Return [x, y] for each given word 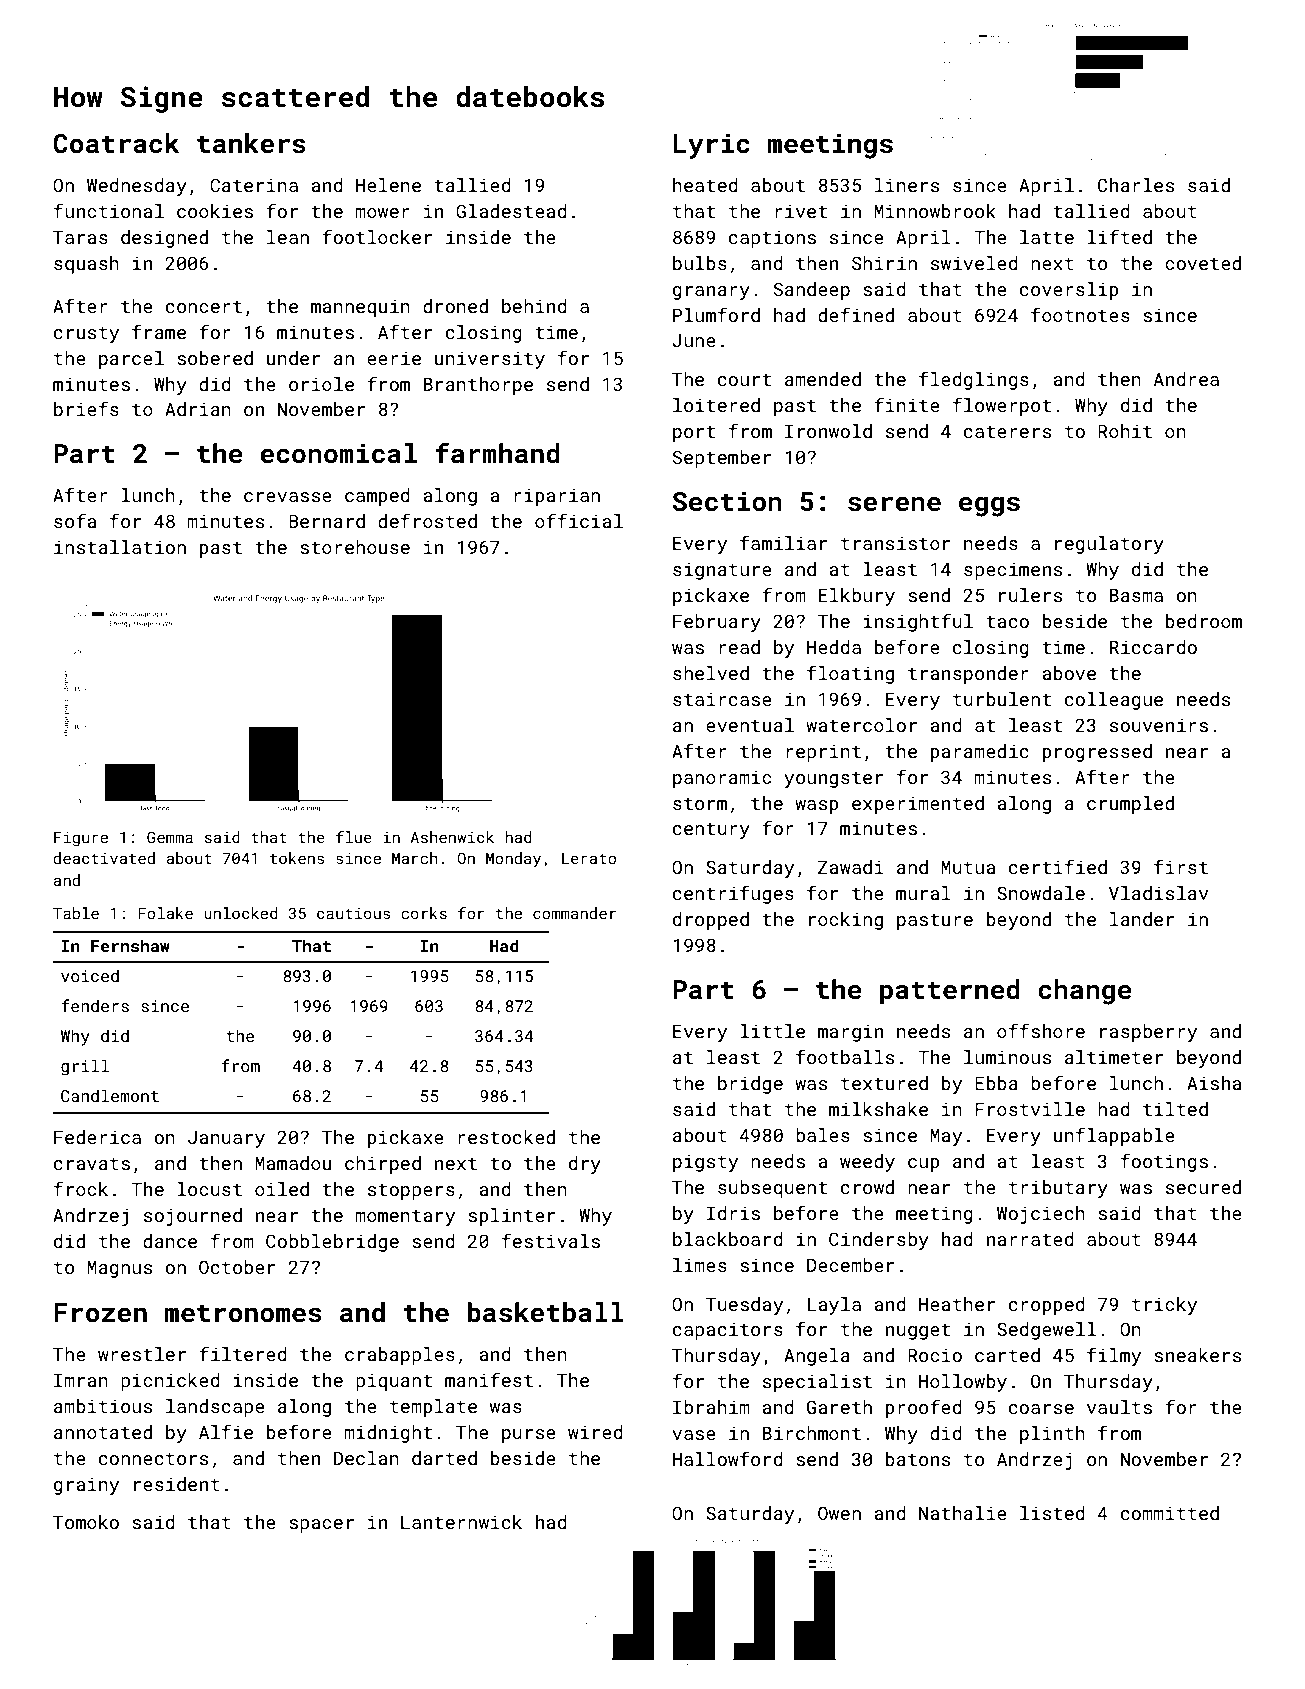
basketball [546, 1312]
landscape [215, 1408]
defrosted [427, 520]
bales [823, 1135]
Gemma [170, 837]
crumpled [1130, 805]
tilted [1175, 1109]
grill [85, 1067]
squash [86, 265]
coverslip [1069, 291]
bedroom [1204, 621]
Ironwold [828, 431]
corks [424, 913]
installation [120, 547]
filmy [1114, 1356]
